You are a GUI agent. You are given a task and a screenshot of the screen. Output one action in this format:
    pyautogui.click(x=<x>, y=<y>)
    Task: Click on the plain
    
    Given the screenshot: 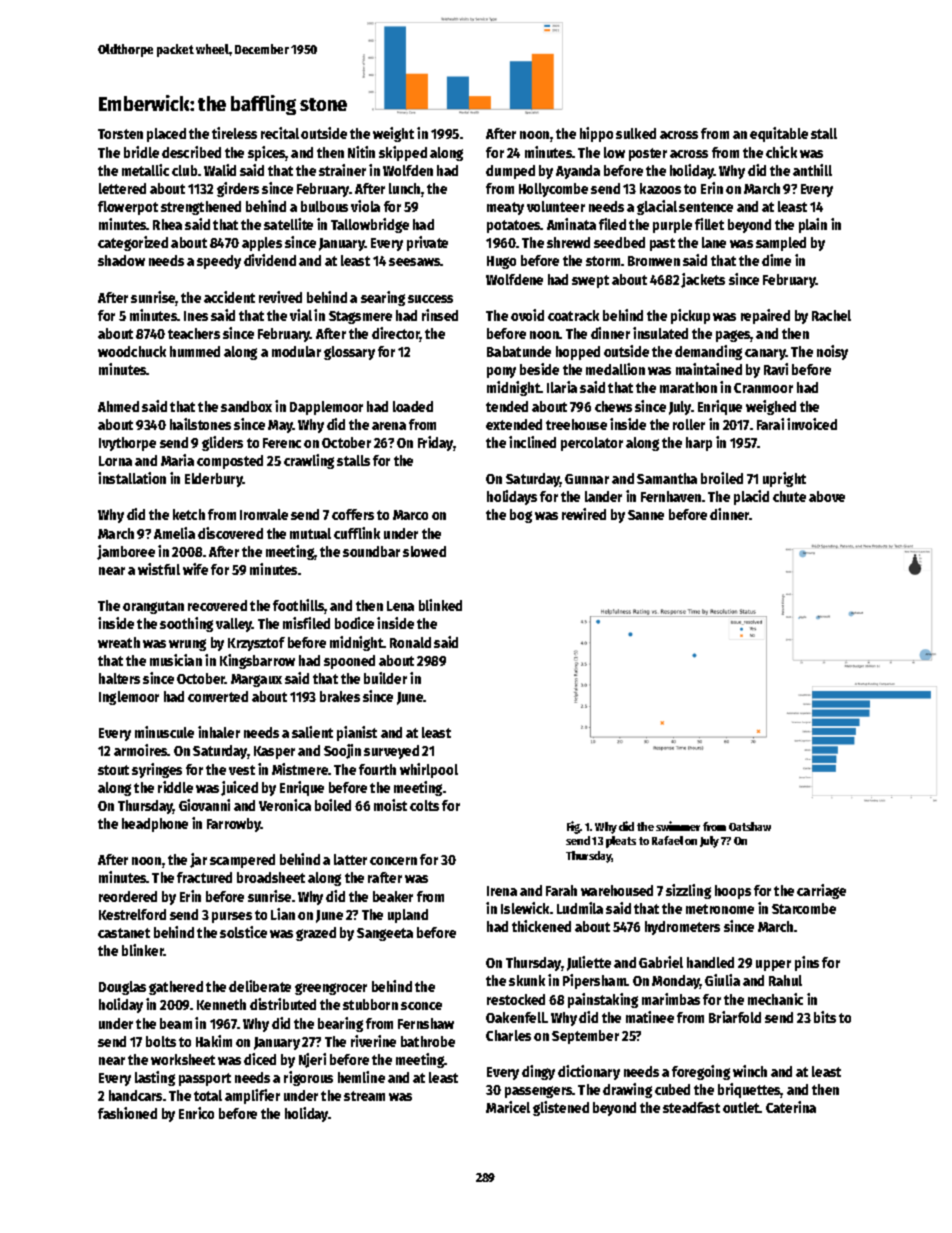 What is the action you would take?
    pyautogui.click(x=813, y=225)
